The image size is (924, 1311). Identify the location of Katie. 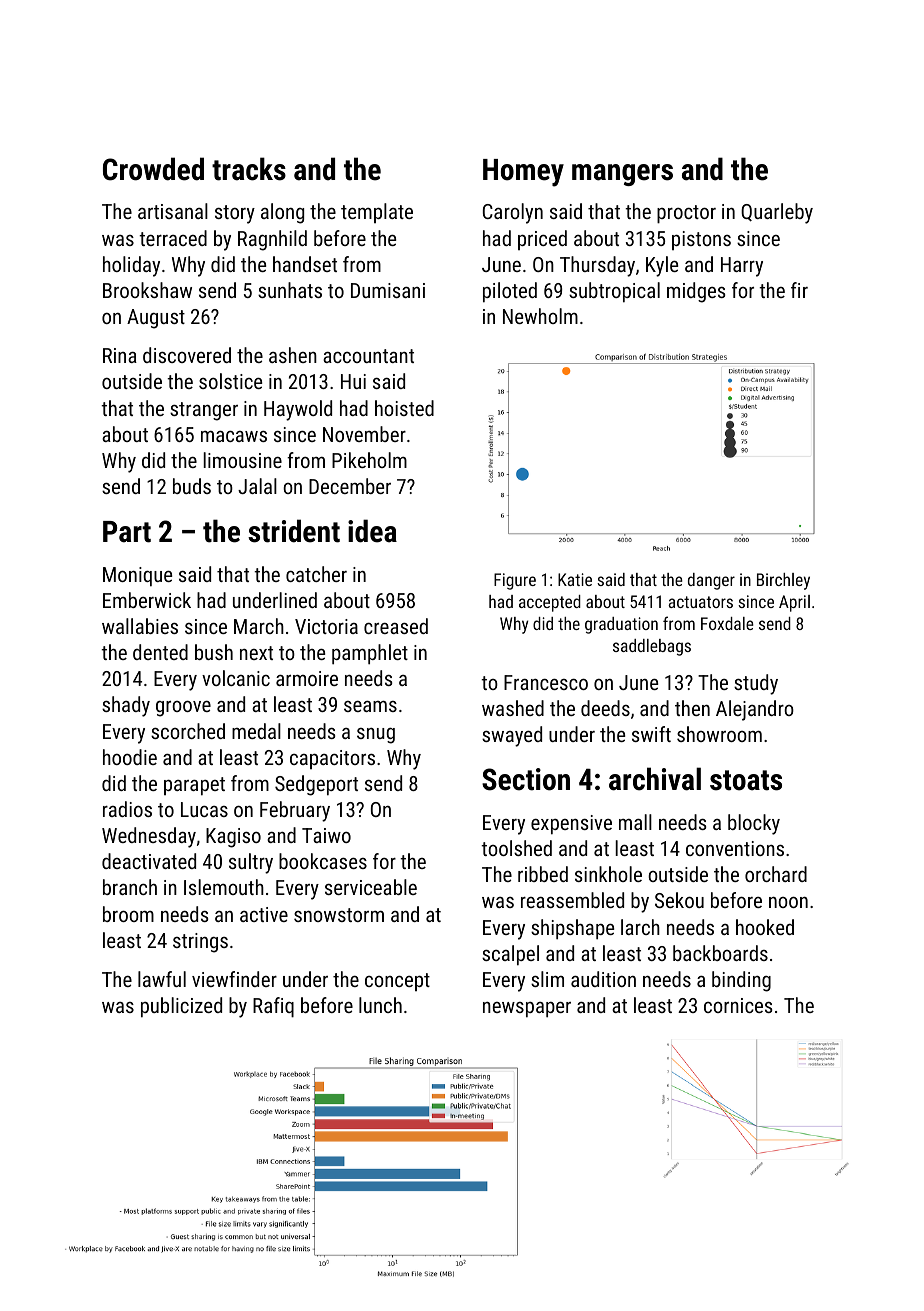
(575, 579).
